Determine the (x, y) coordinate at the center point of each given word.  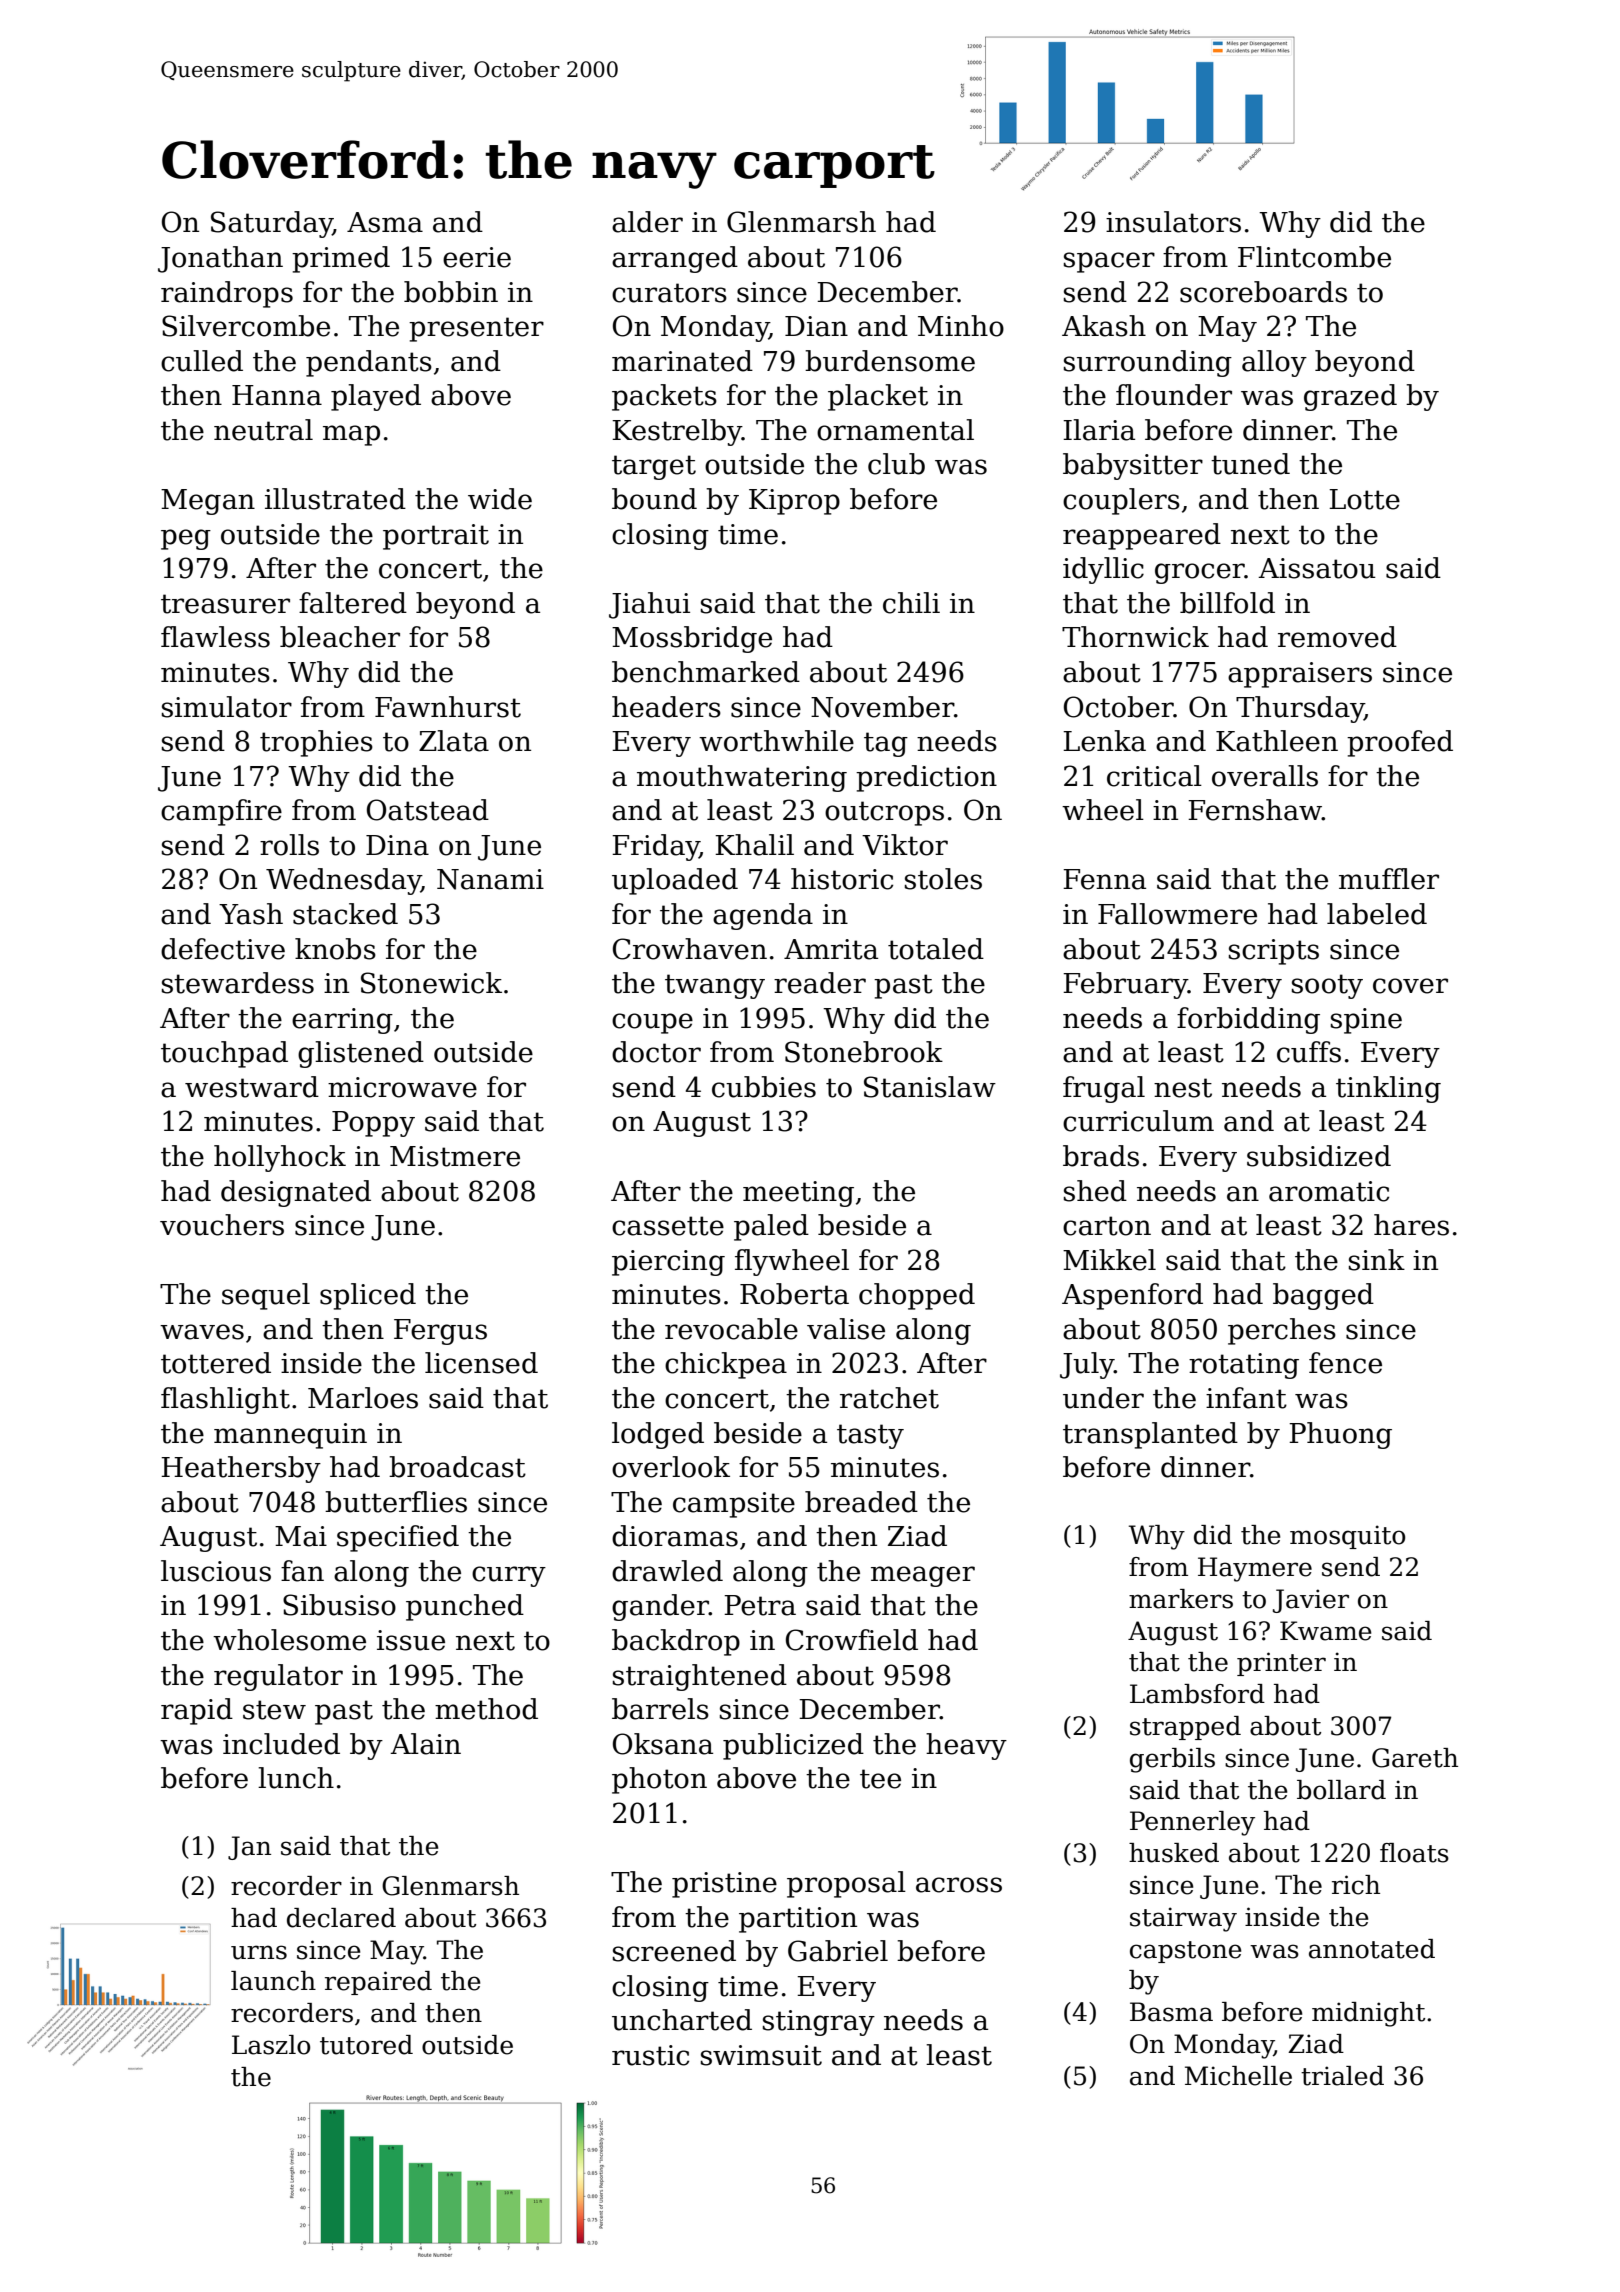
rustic (650, 2055)
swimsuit (761, 2055)
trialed (1342, 2076)
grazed (1350, 397)
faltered (353, 603)
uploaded (675, 881)
